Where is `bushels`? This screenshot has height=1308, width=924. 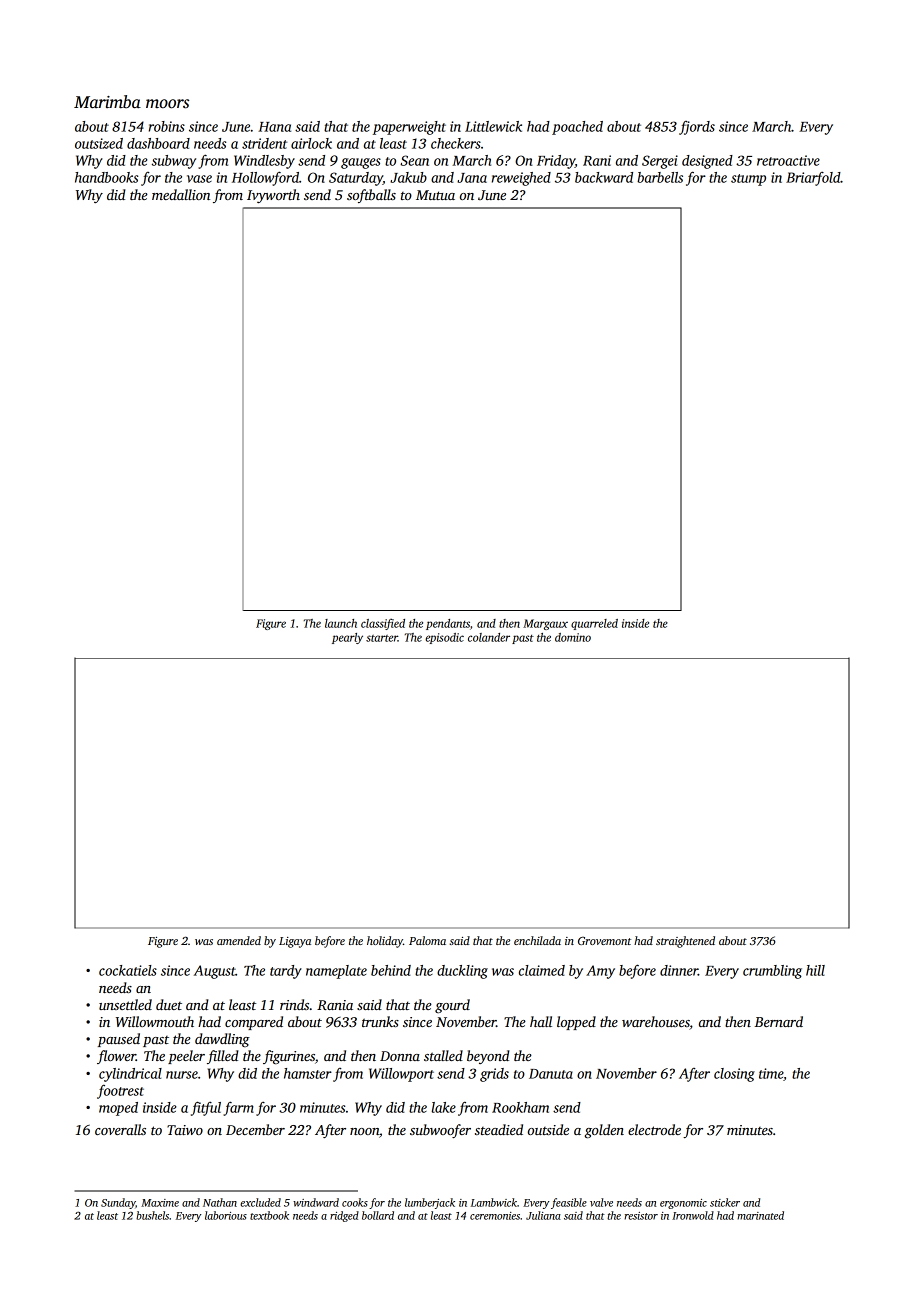 bushels is located at coordinates (152, 1215).
